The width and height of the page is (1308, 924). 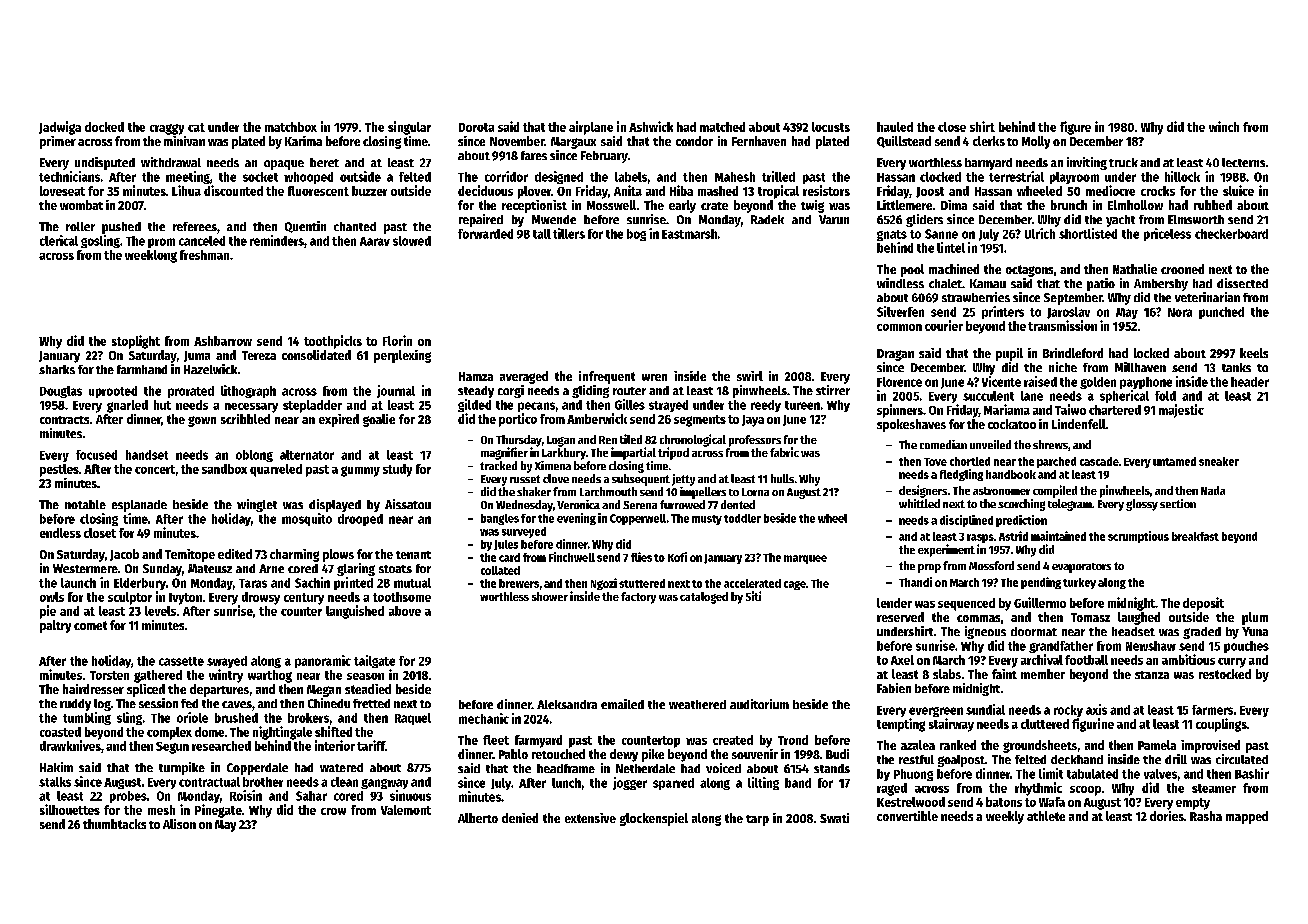 What do you see at coordinates (638, 598) in the page?
I see `factory` at bounding box center [638, 598].
